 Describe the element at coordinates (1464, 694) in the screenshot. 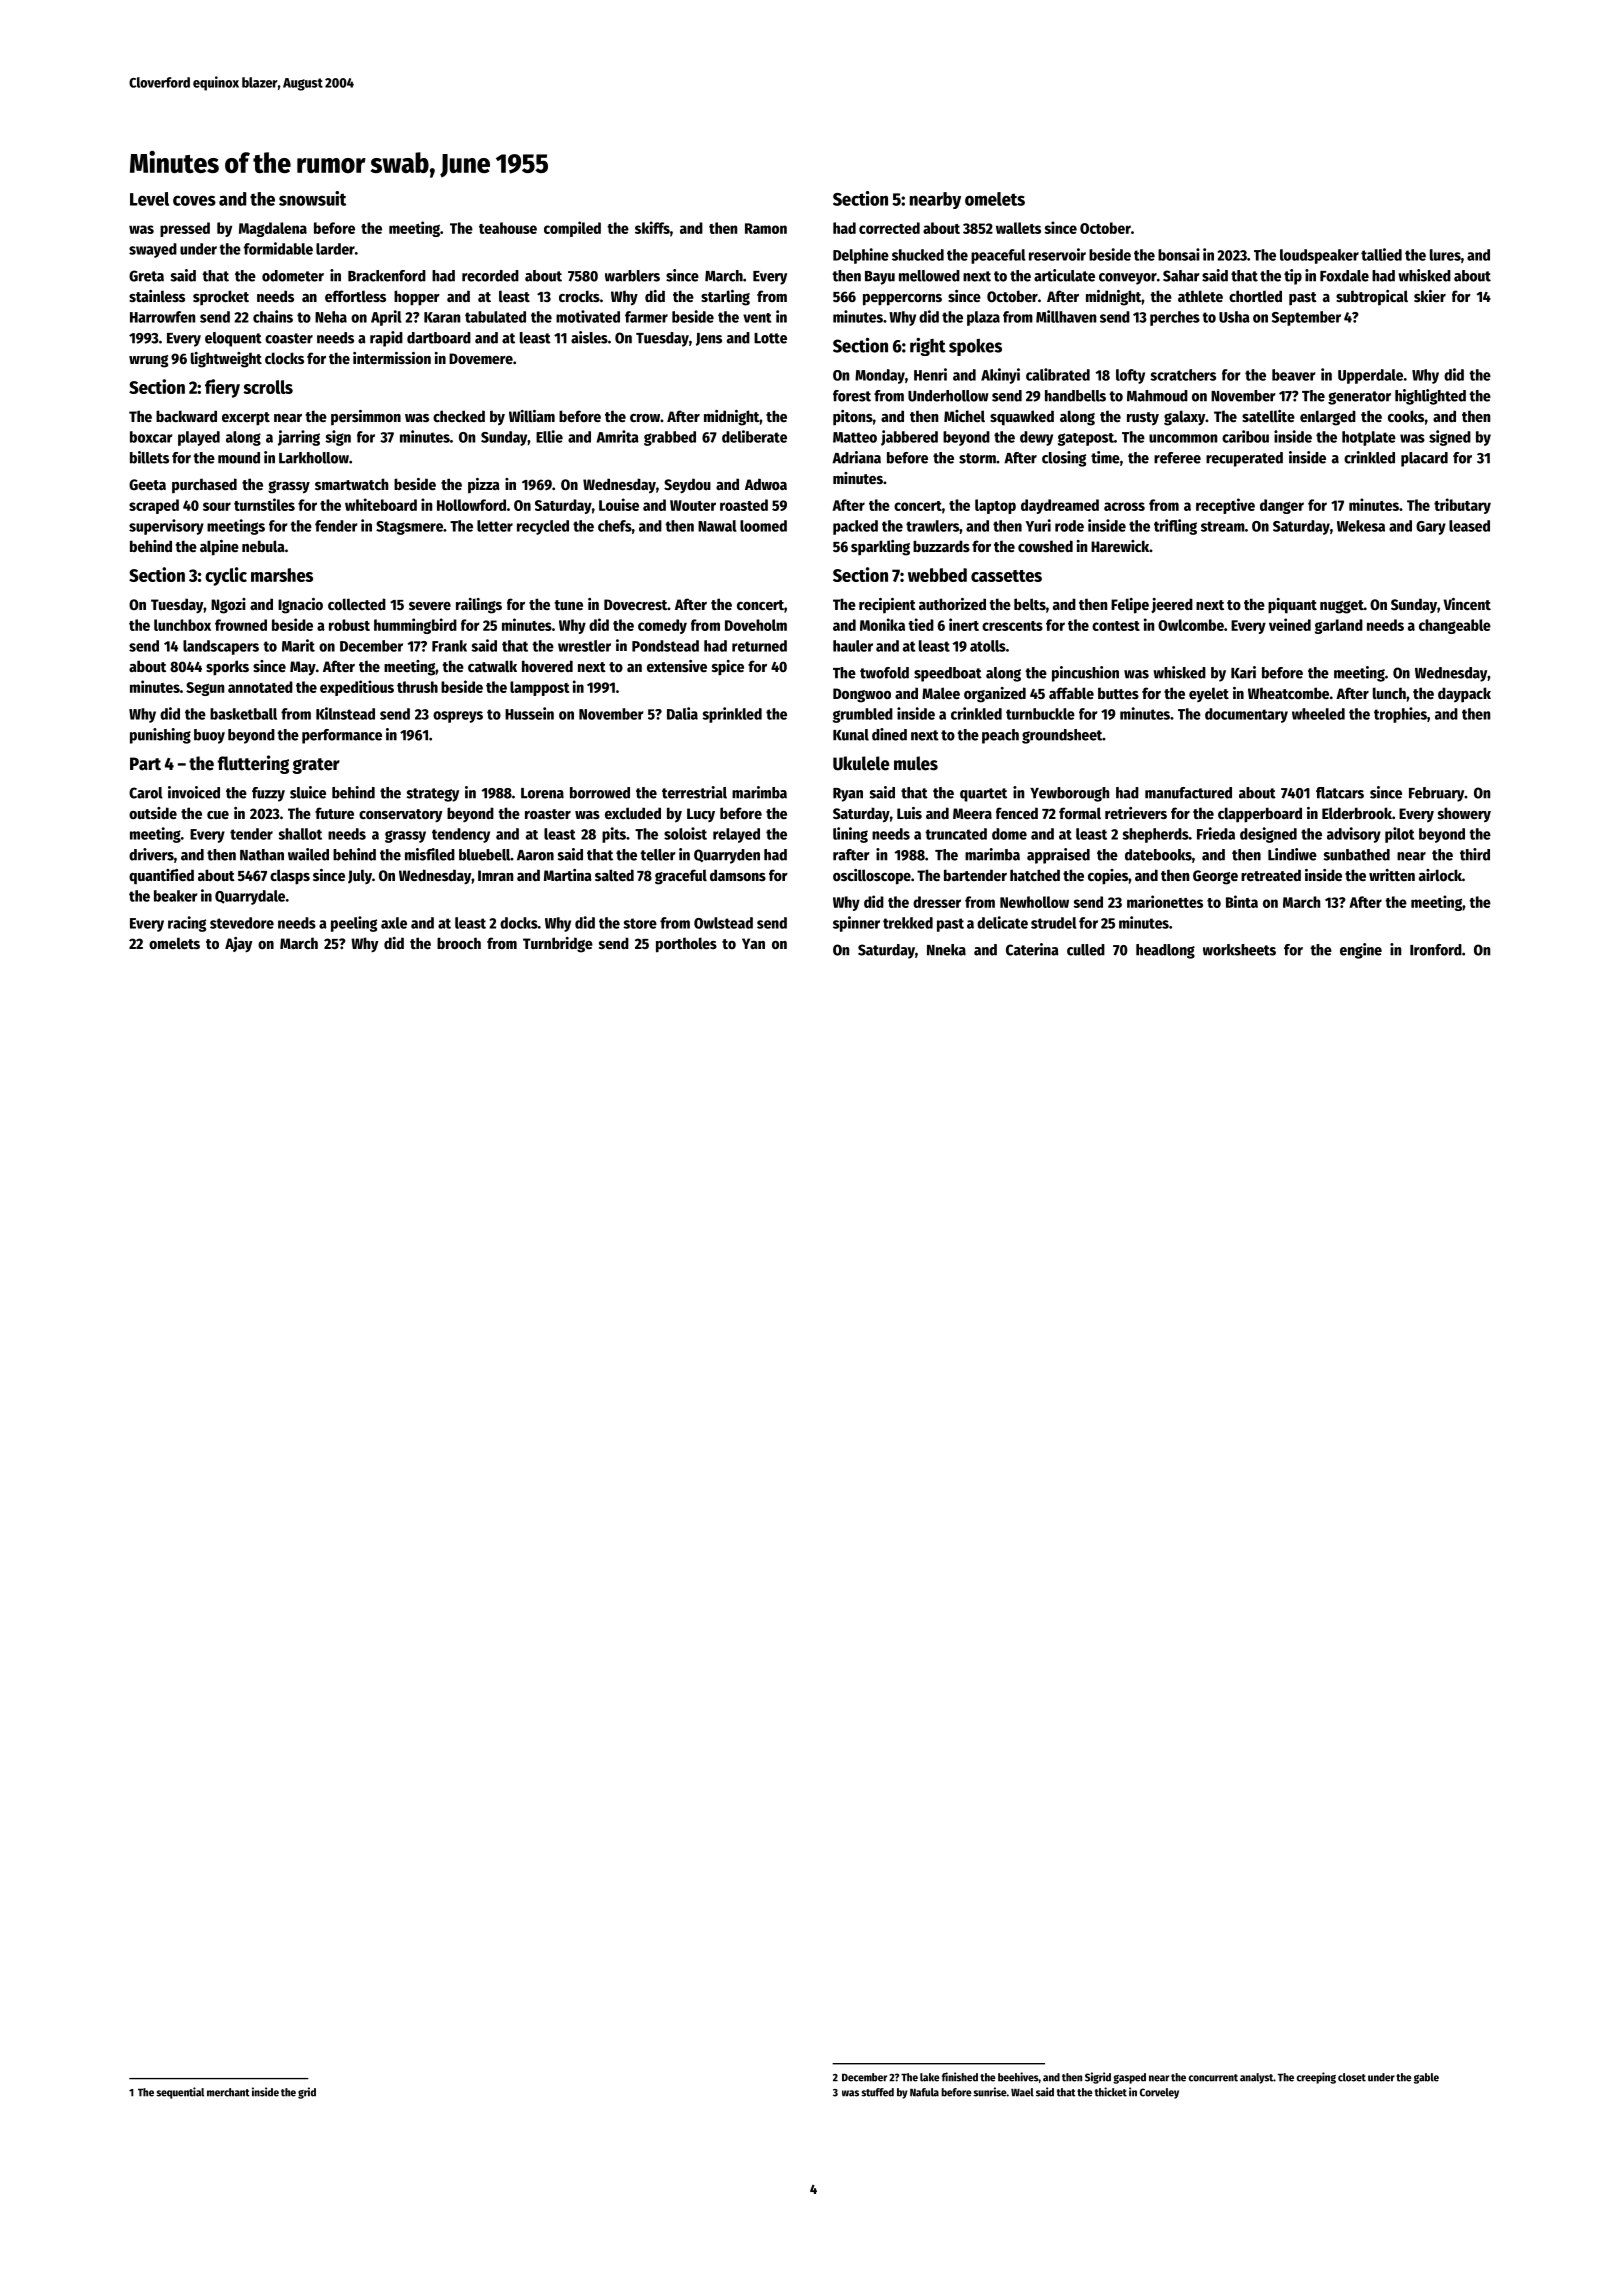

I see `daypack` at that location.
